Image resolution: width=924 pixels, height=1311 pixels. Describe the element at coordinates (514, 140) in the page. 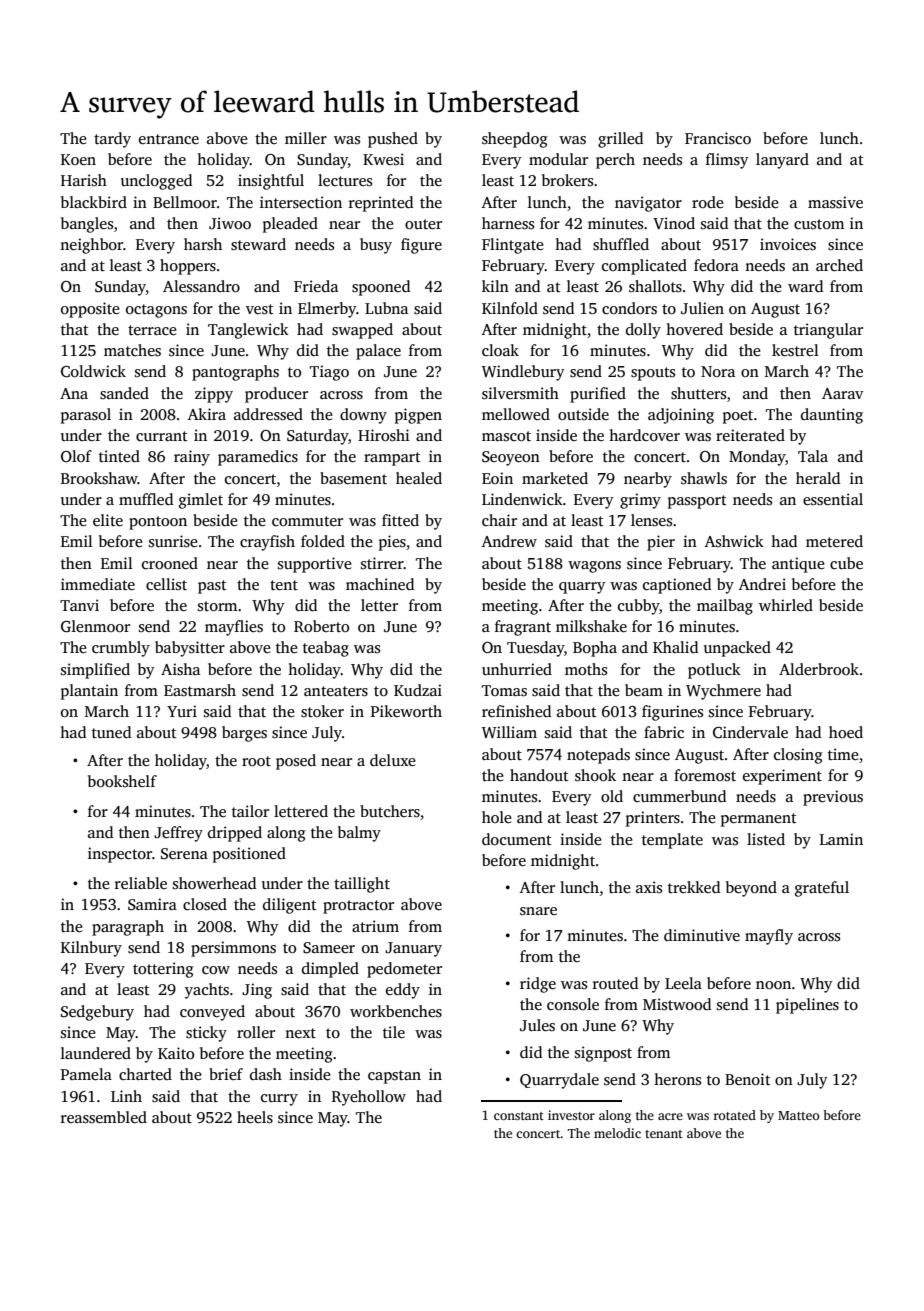

I see `sheepdog` at that location.
